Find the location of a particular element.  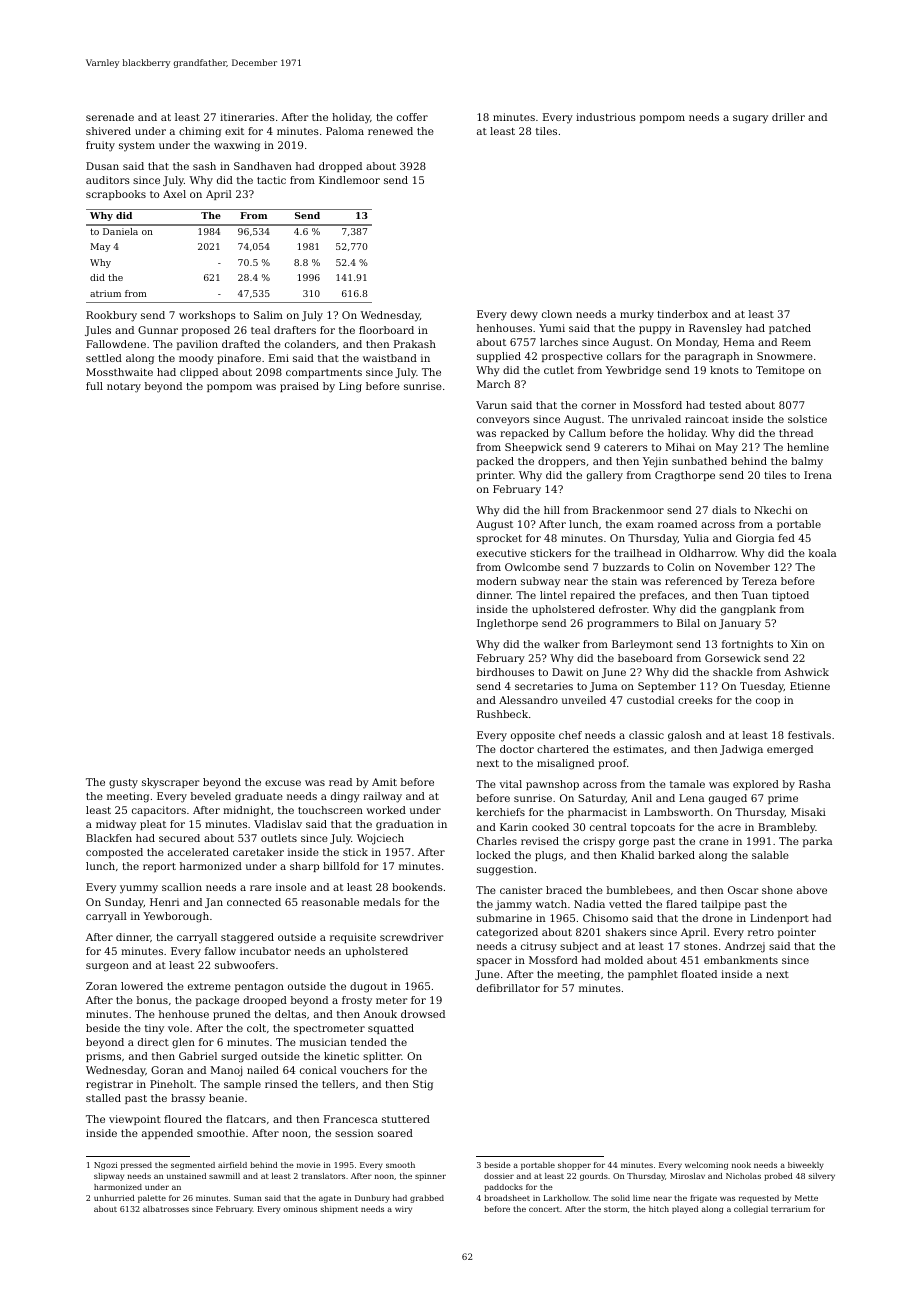

terrarium is located at coordinates (790, 1209).
